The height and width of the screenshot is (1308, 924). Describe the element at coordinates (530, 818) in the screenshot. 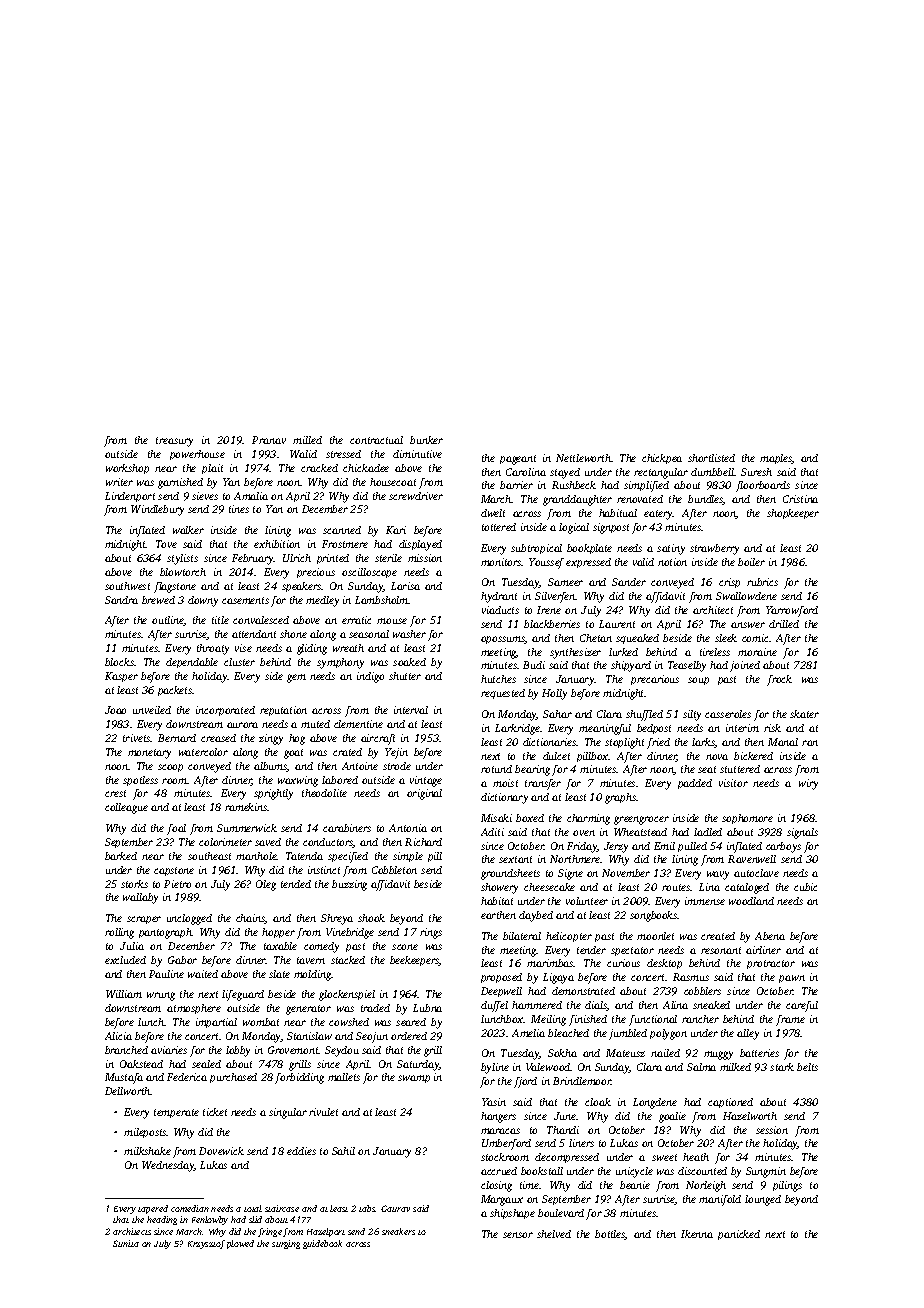

I see `boxed` at that location.
